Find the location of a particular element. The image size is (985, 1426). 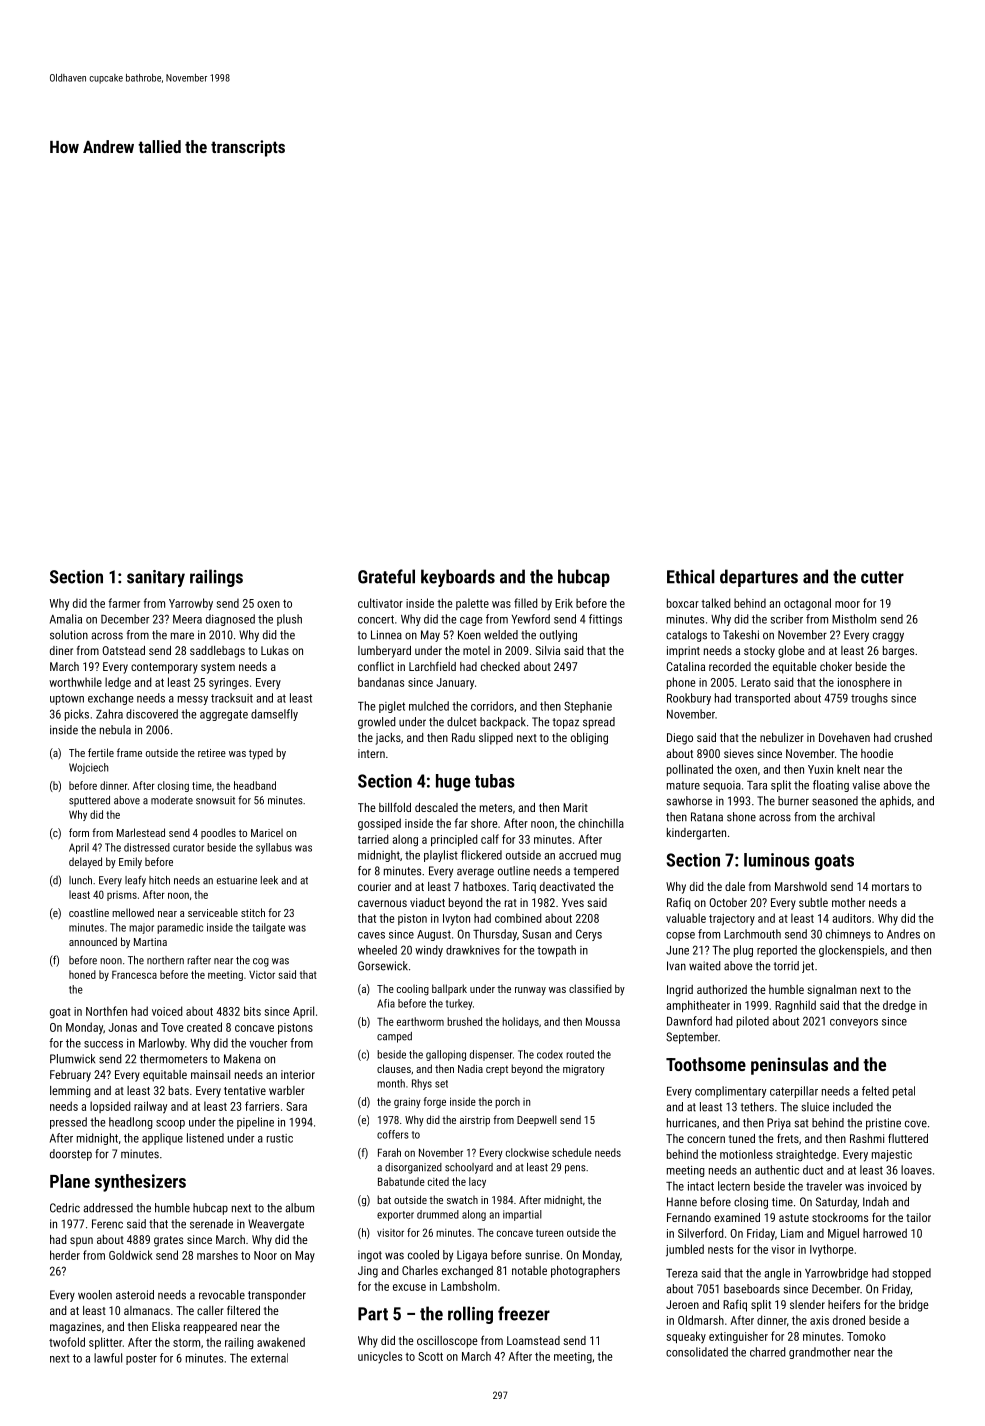

signalman is located at coordinates (832, 991).
